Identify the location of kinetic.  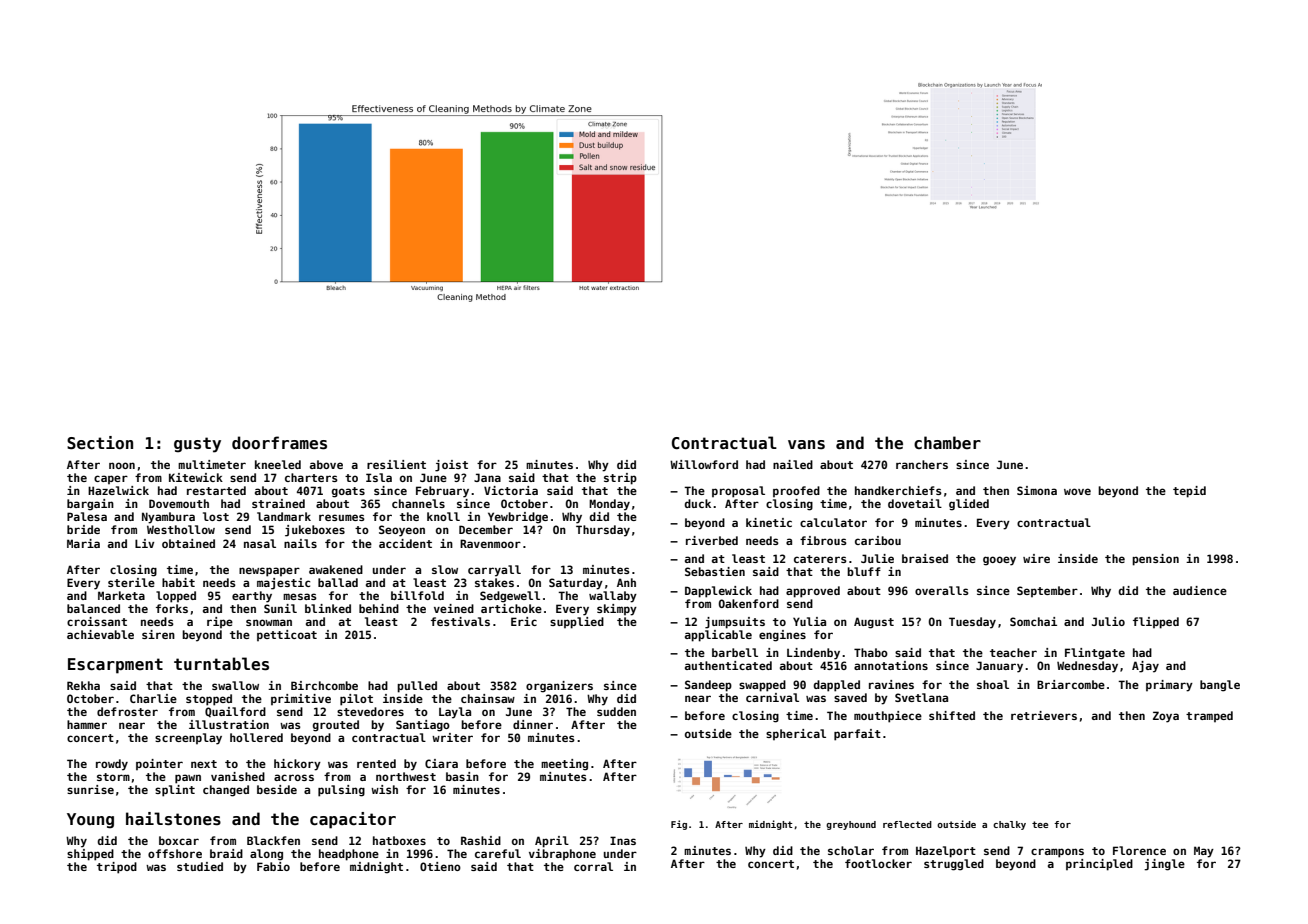
(769, 522).
